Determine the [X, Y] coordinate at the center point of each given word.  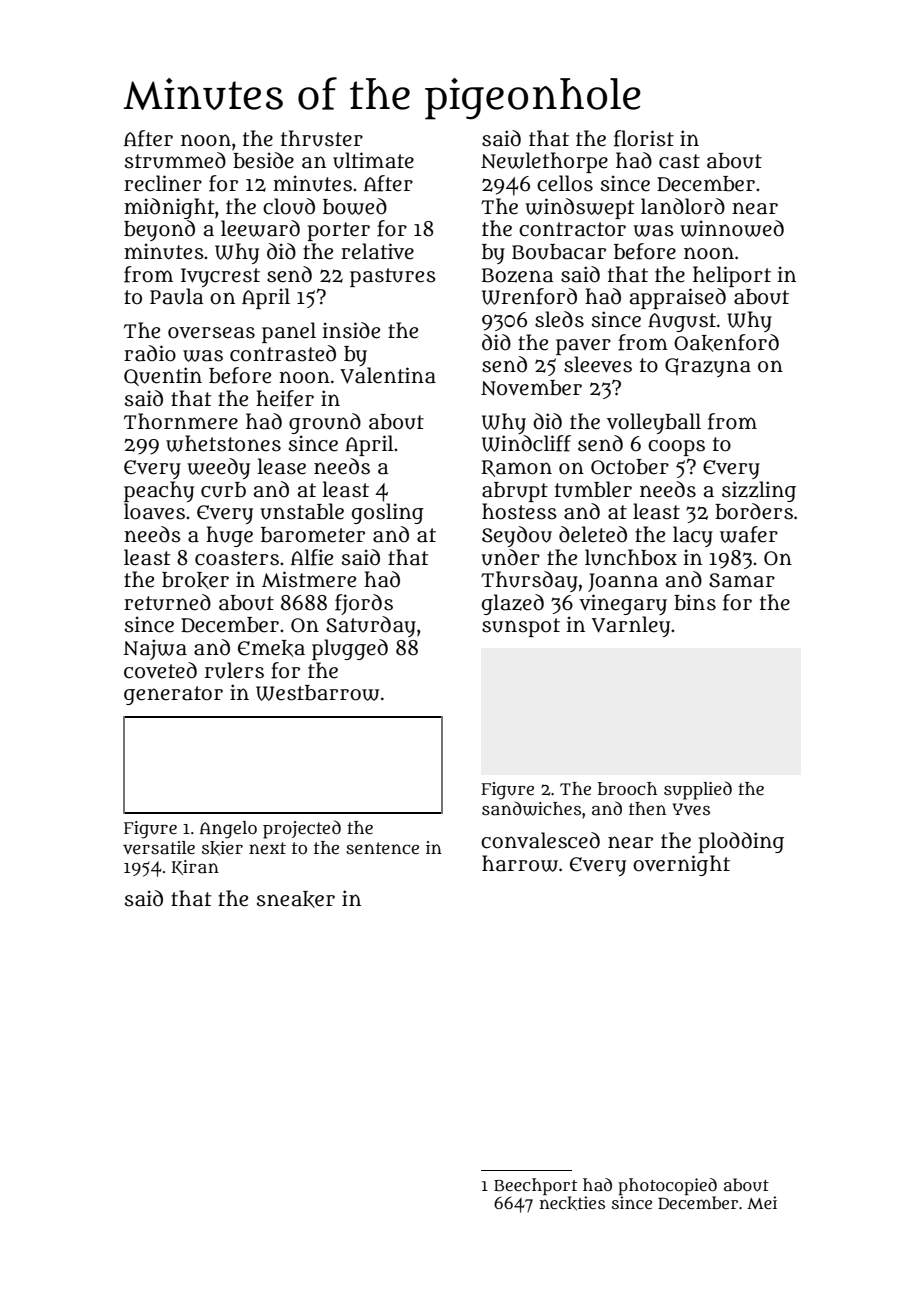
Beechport [535, 1186]
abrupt [515, 492]
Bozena [517, 275]
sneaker [296, 899]
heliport [732, 276]
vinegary [623, 604]
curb [223, 490]
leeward [260, 228]
